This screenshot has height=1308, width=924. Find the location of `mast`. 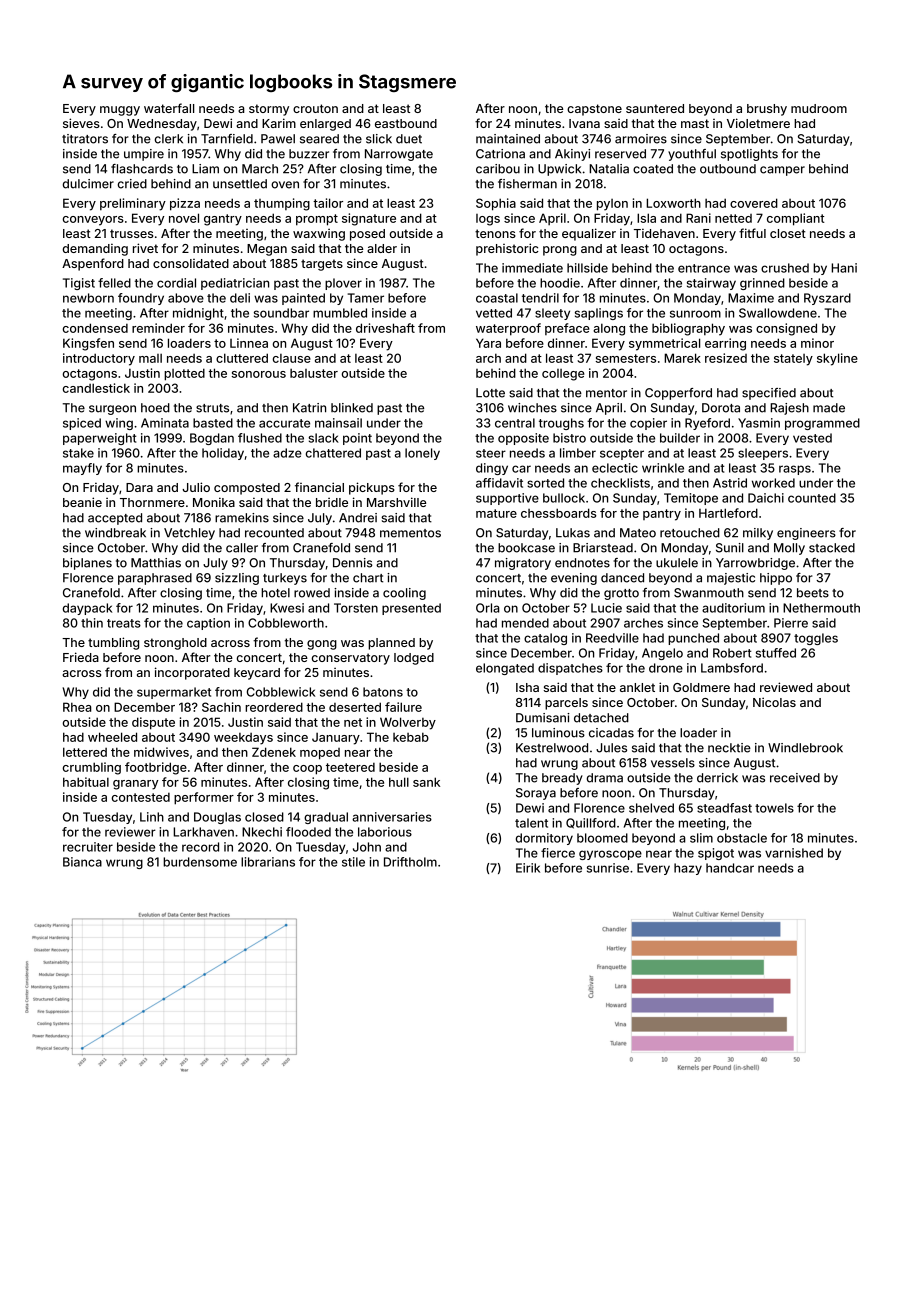

mast is located at coordinates (695, 123).
